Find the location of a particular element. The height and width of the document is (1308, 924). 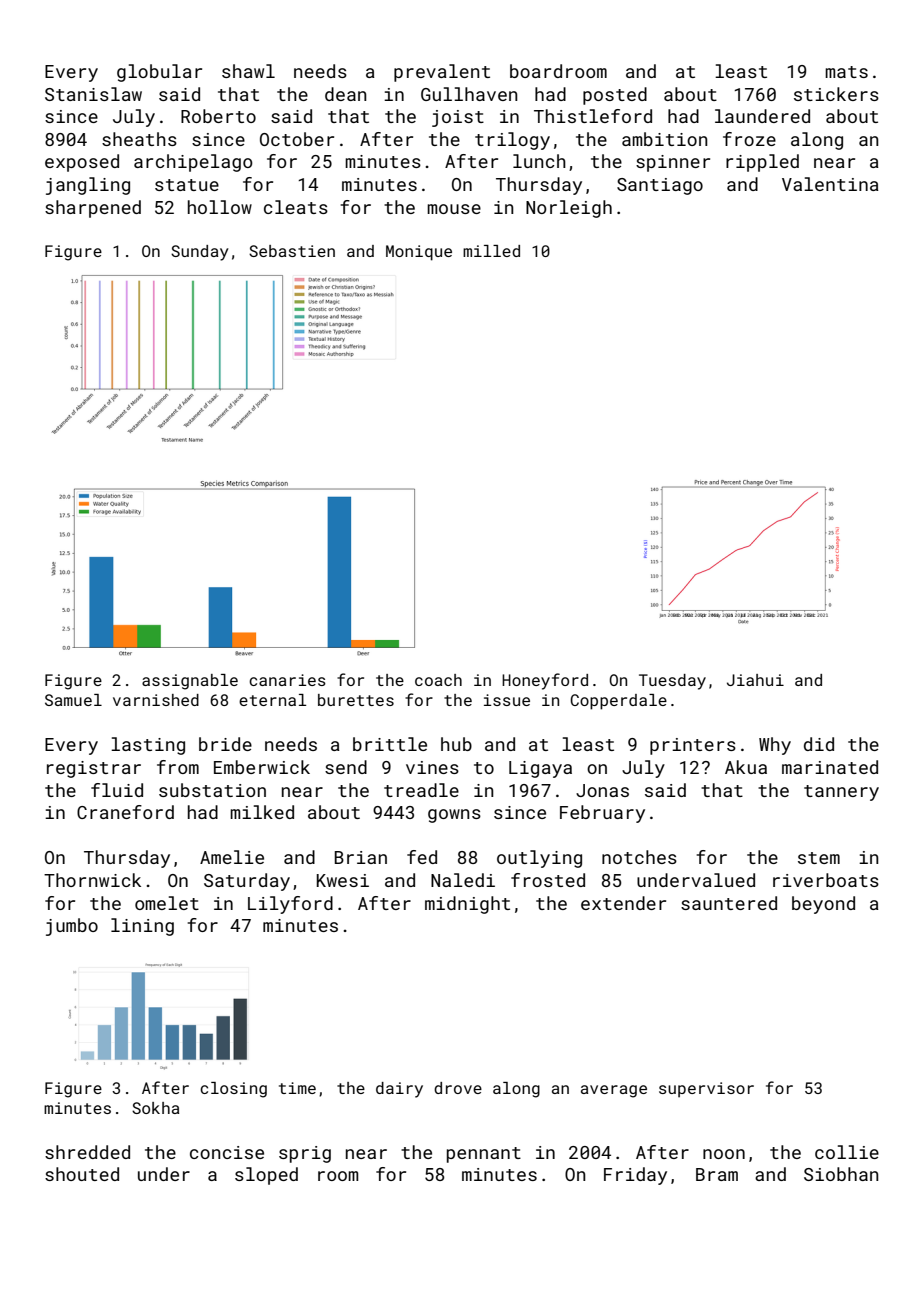

shawl is located at coordinates (248, 71).
